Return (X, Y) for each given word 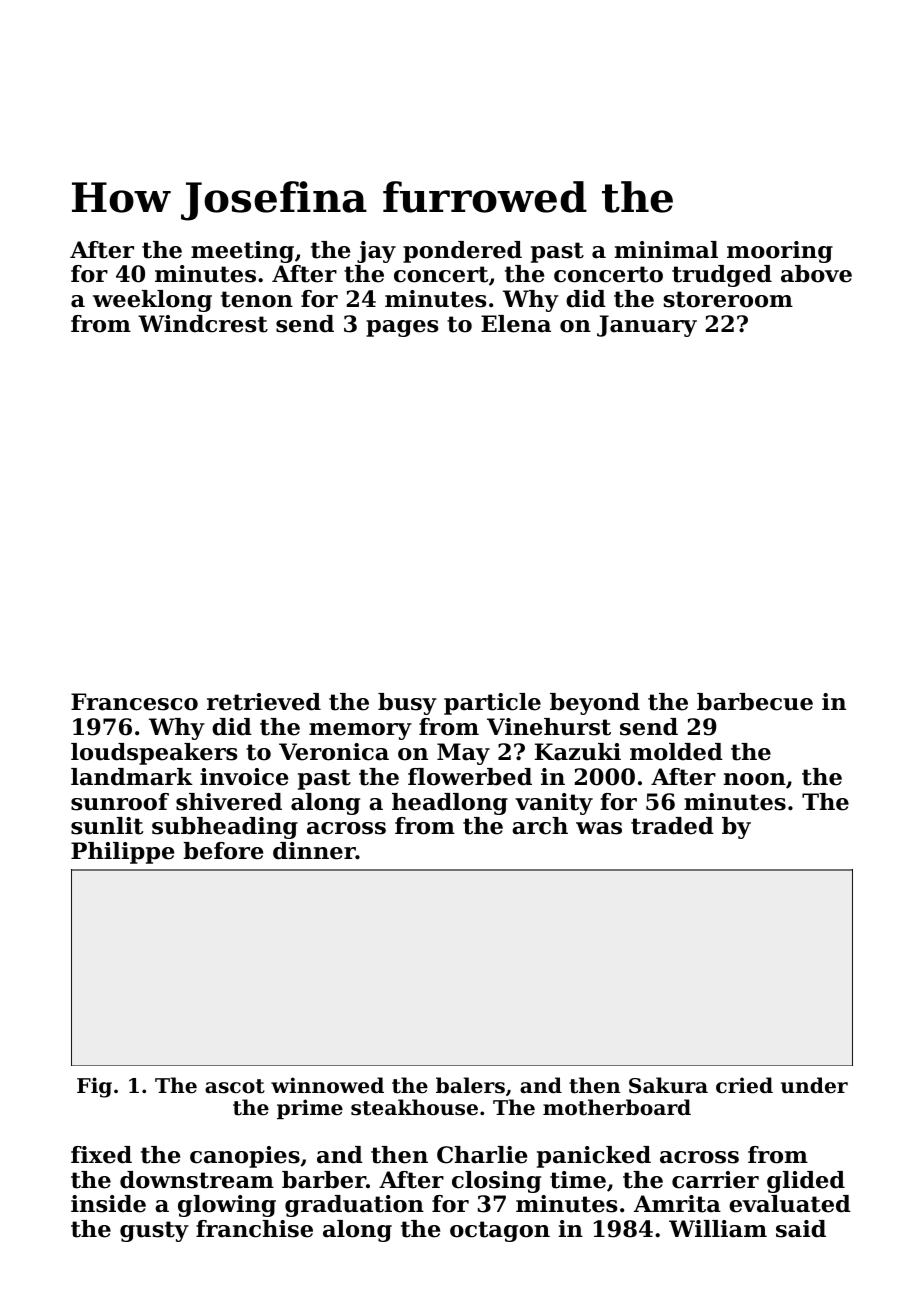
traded (672, 826)
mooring (780, 252)
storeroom (728, 299)
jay (376, 252)
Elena (516, 324)
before (223, 851)
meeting (242, 252)
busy (407, 704)
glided (806, 1182)
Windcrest (203, 324)
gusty (154, 1231)
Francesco (134, 702)
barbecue (755, 702)
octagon (500, 1231)
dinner (314, 851)
